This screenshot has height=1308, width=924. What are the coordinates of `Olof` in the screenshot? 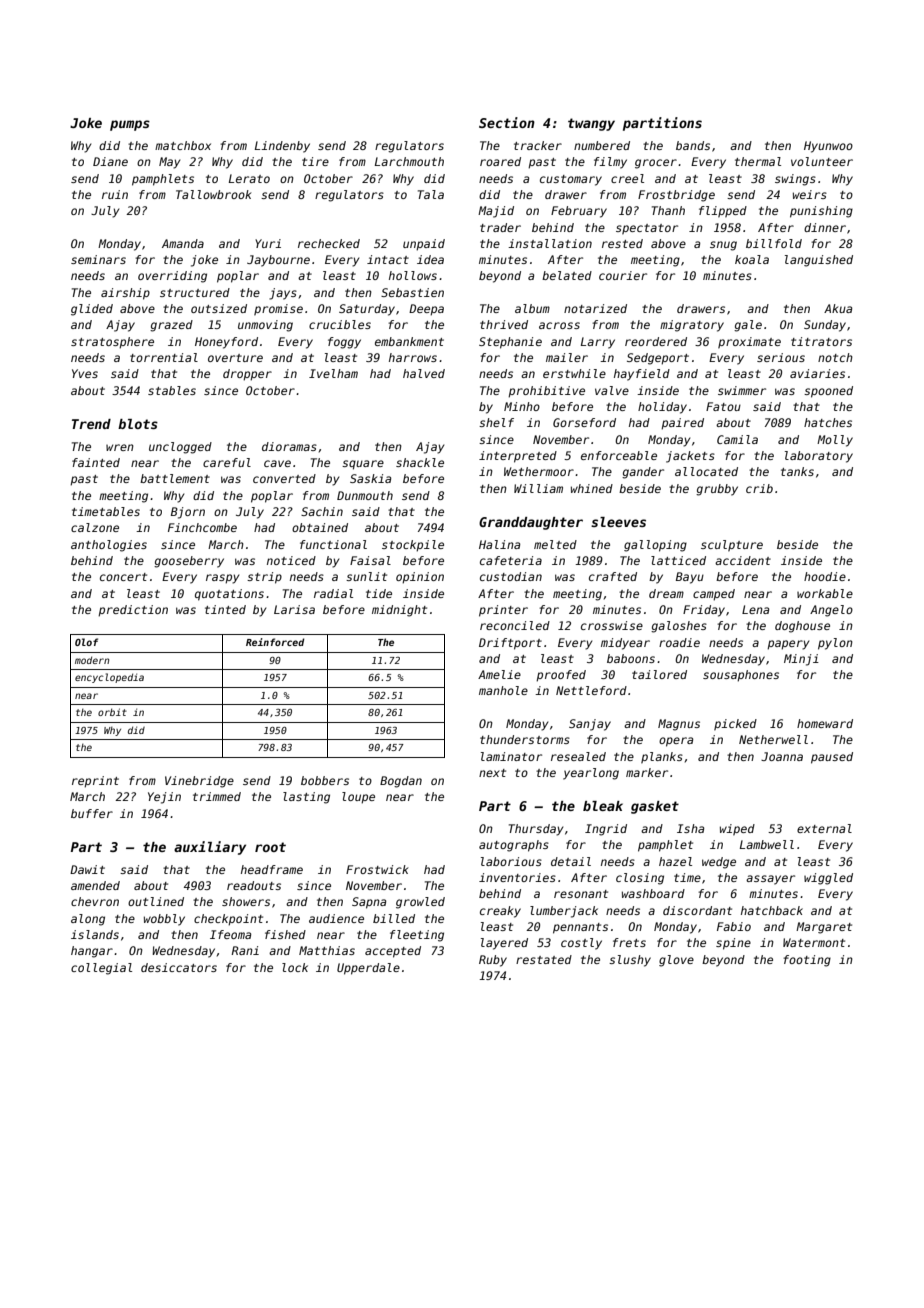 It's located at (86, 642).
